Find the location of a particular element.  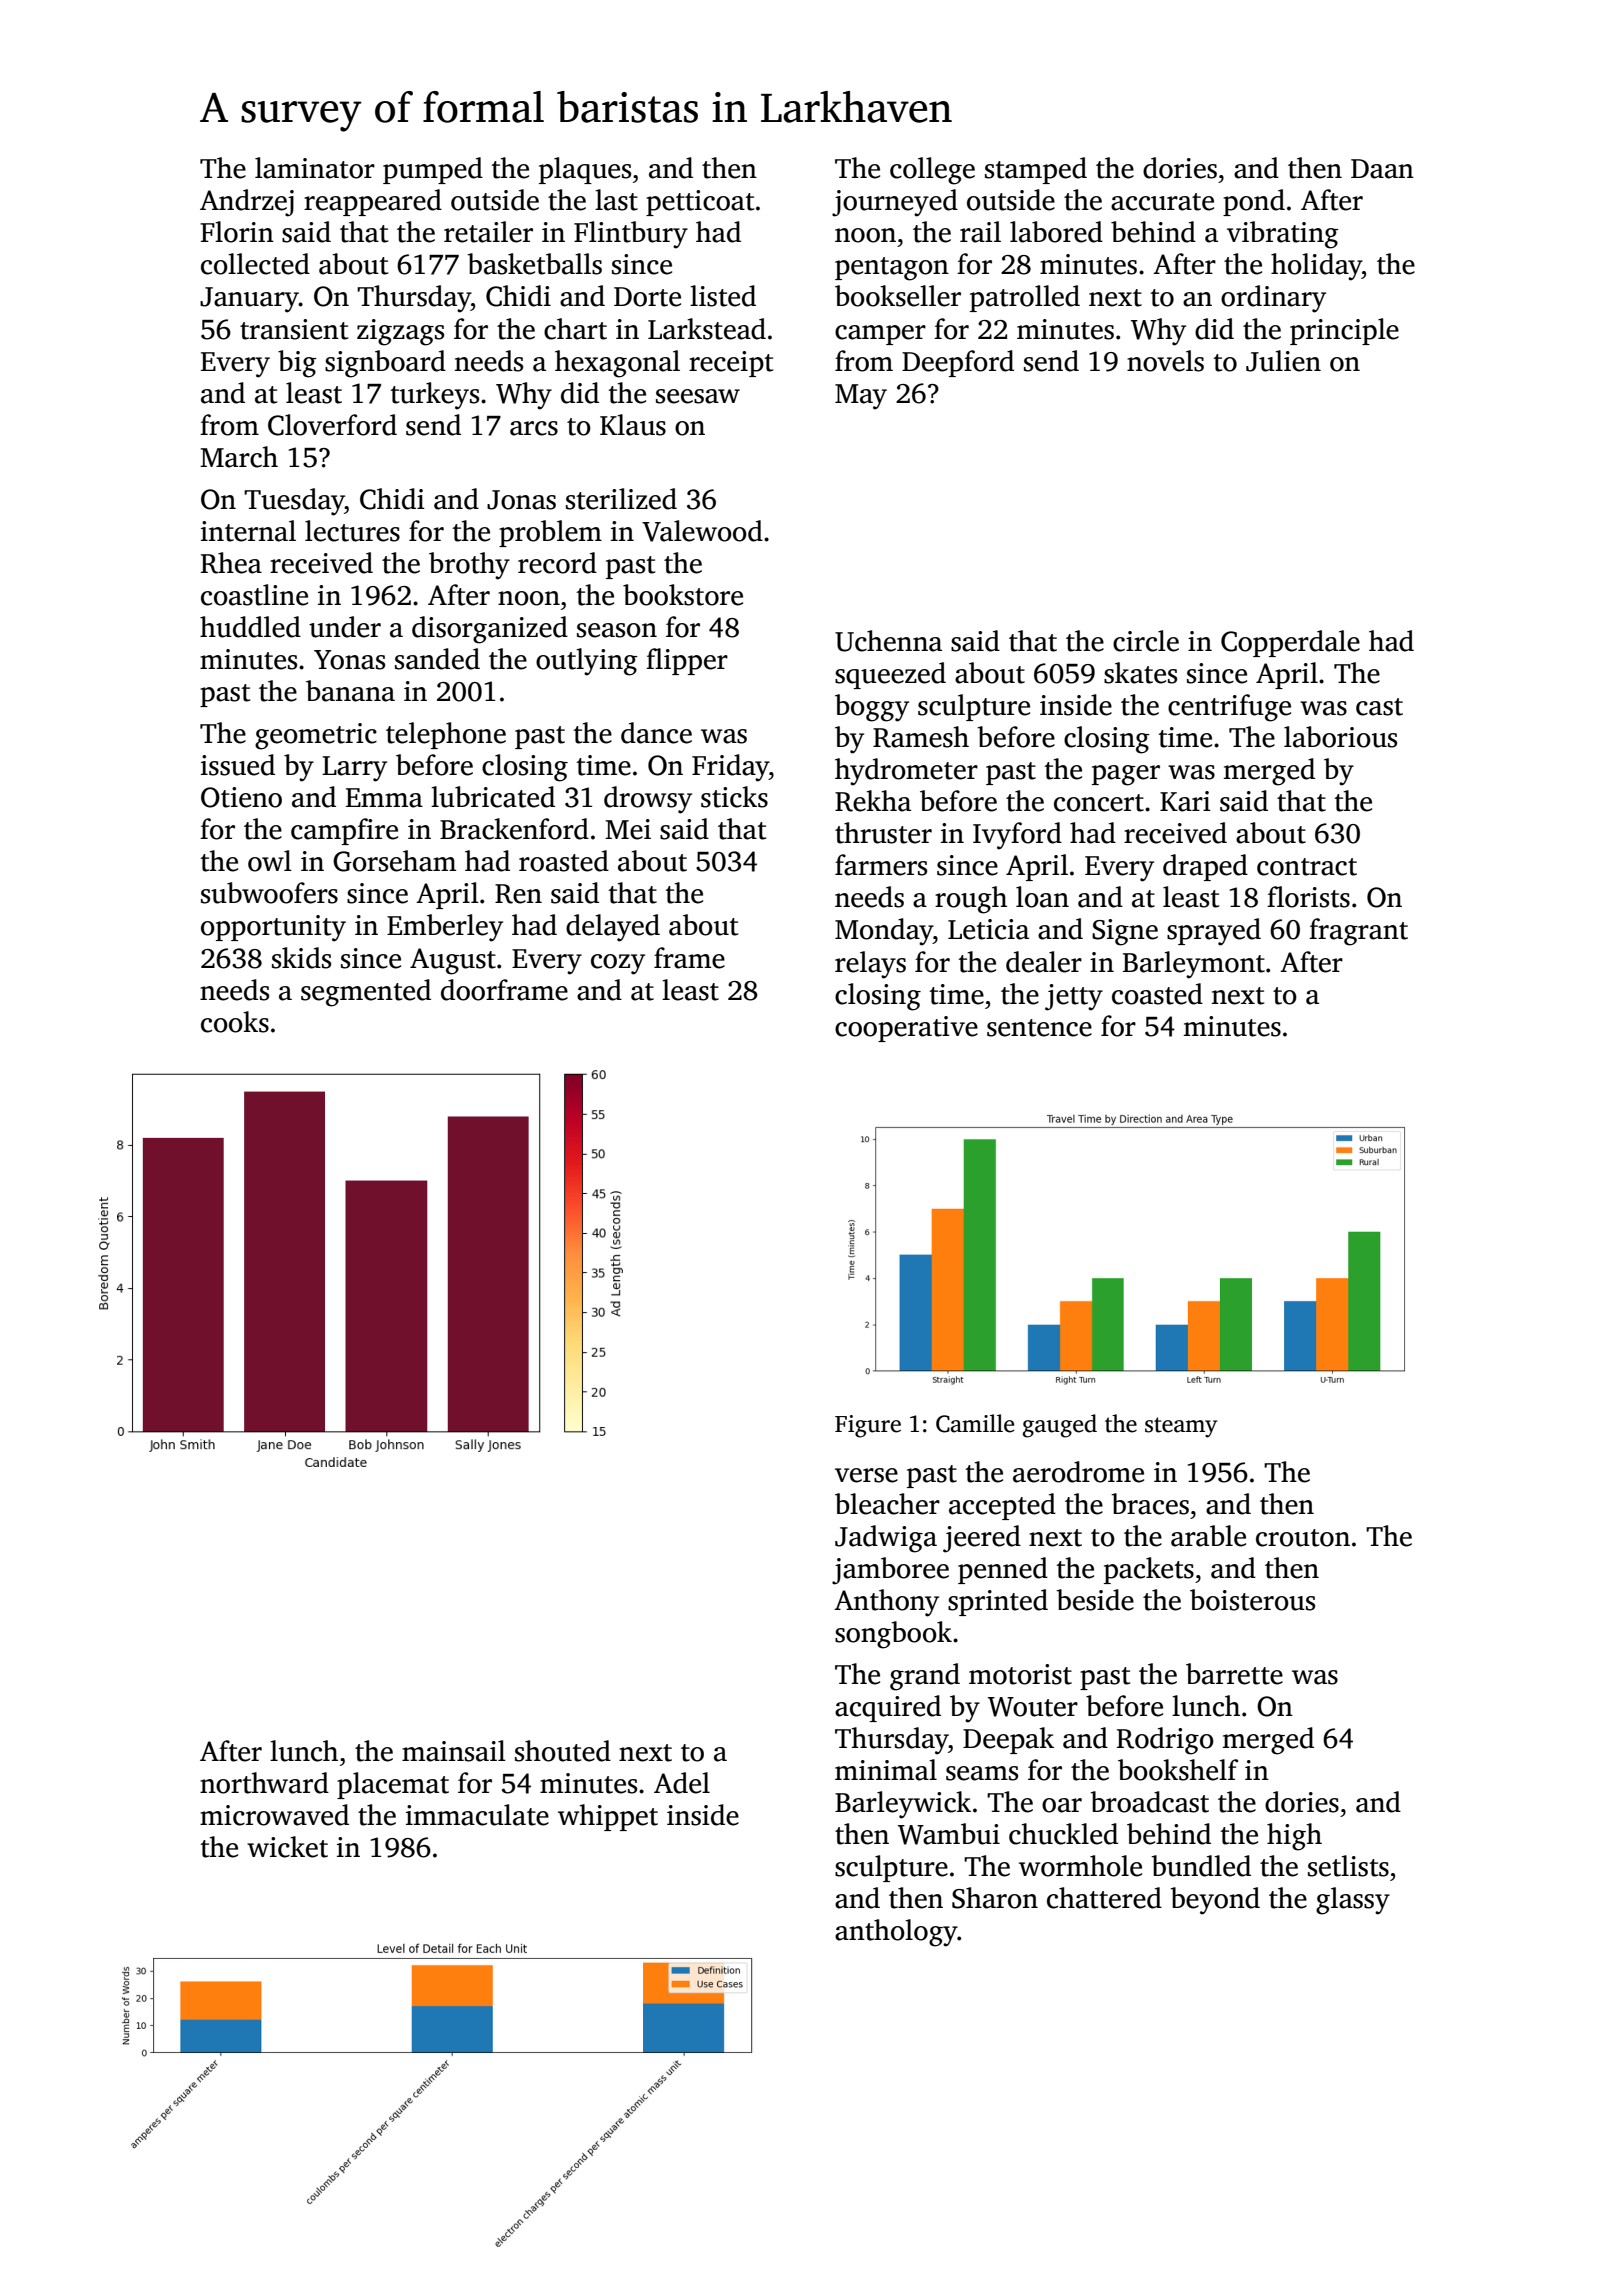

verse is located at coordinates (866, 1475).
